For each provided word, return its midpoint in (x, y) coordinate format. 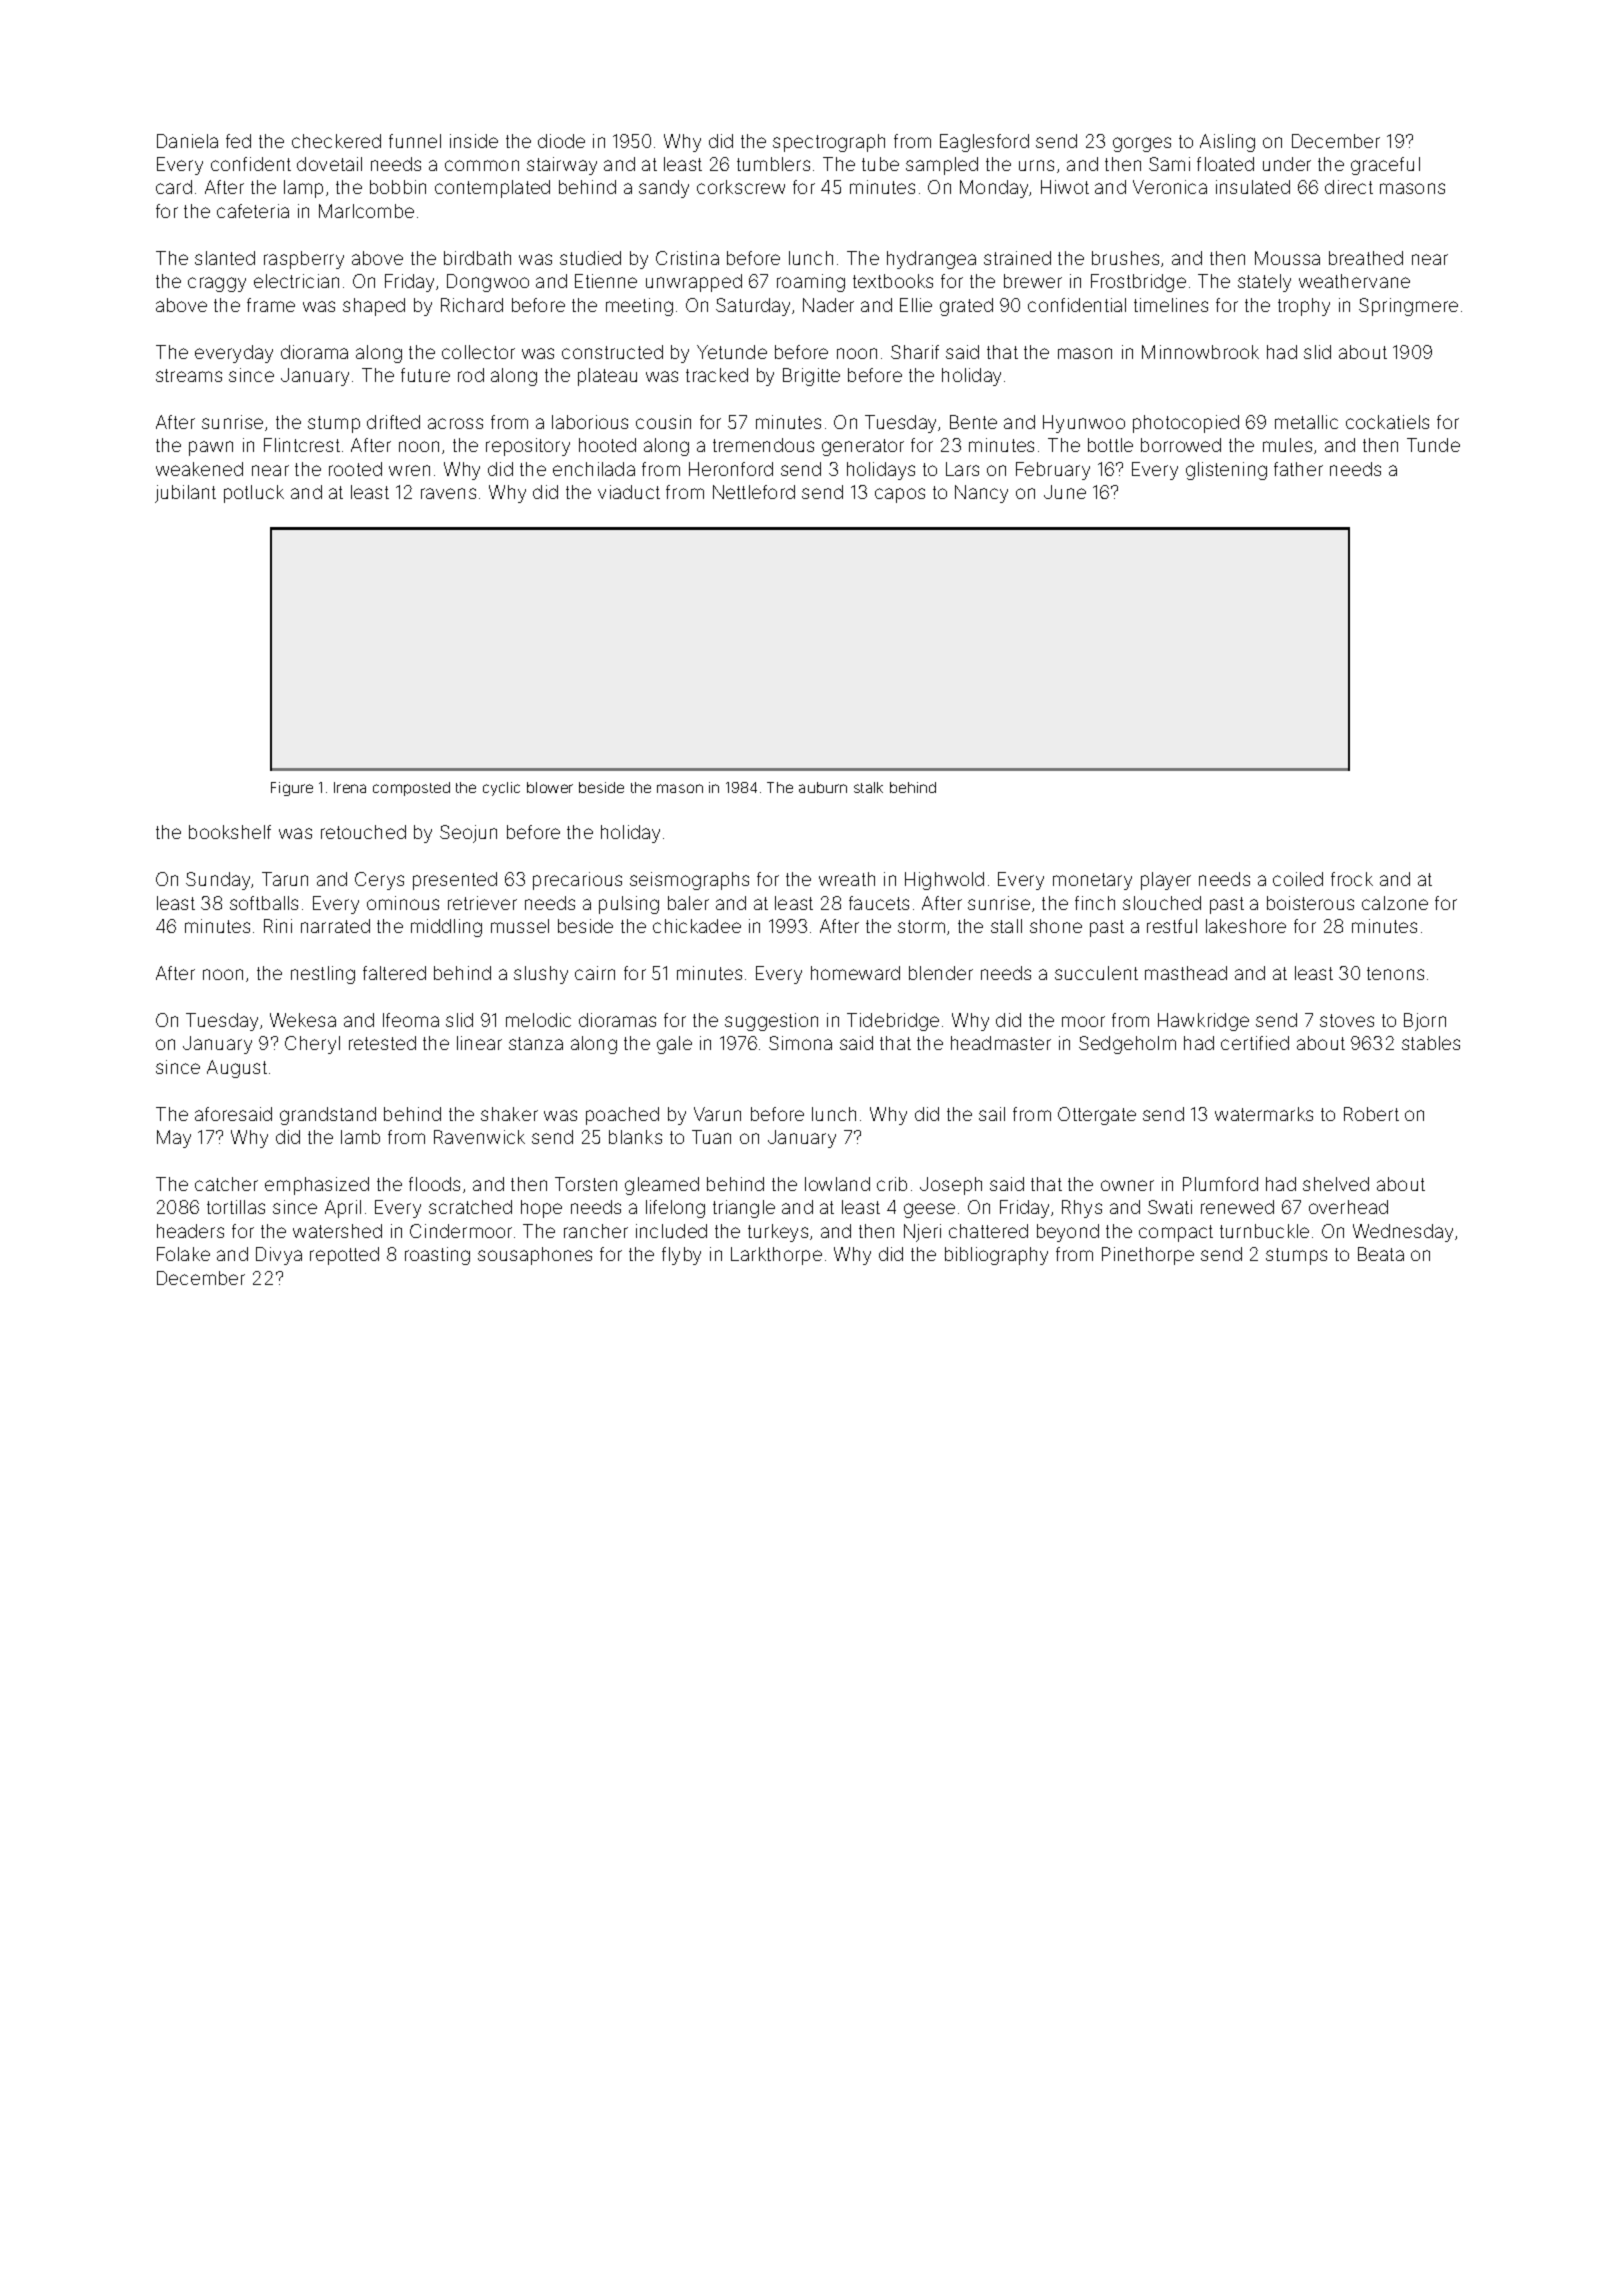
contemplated (492, 189)
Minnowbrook (1200, 352)
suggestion (771, 1022)
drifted (393, 422)
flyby (681, 1256)
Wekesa (303, 1020)
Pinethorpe (1148, 1256)
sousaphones (535, 1256)
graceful (1385, 166)
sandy (664, 189)
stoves (1347, 1020)
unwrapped (694, 283)
